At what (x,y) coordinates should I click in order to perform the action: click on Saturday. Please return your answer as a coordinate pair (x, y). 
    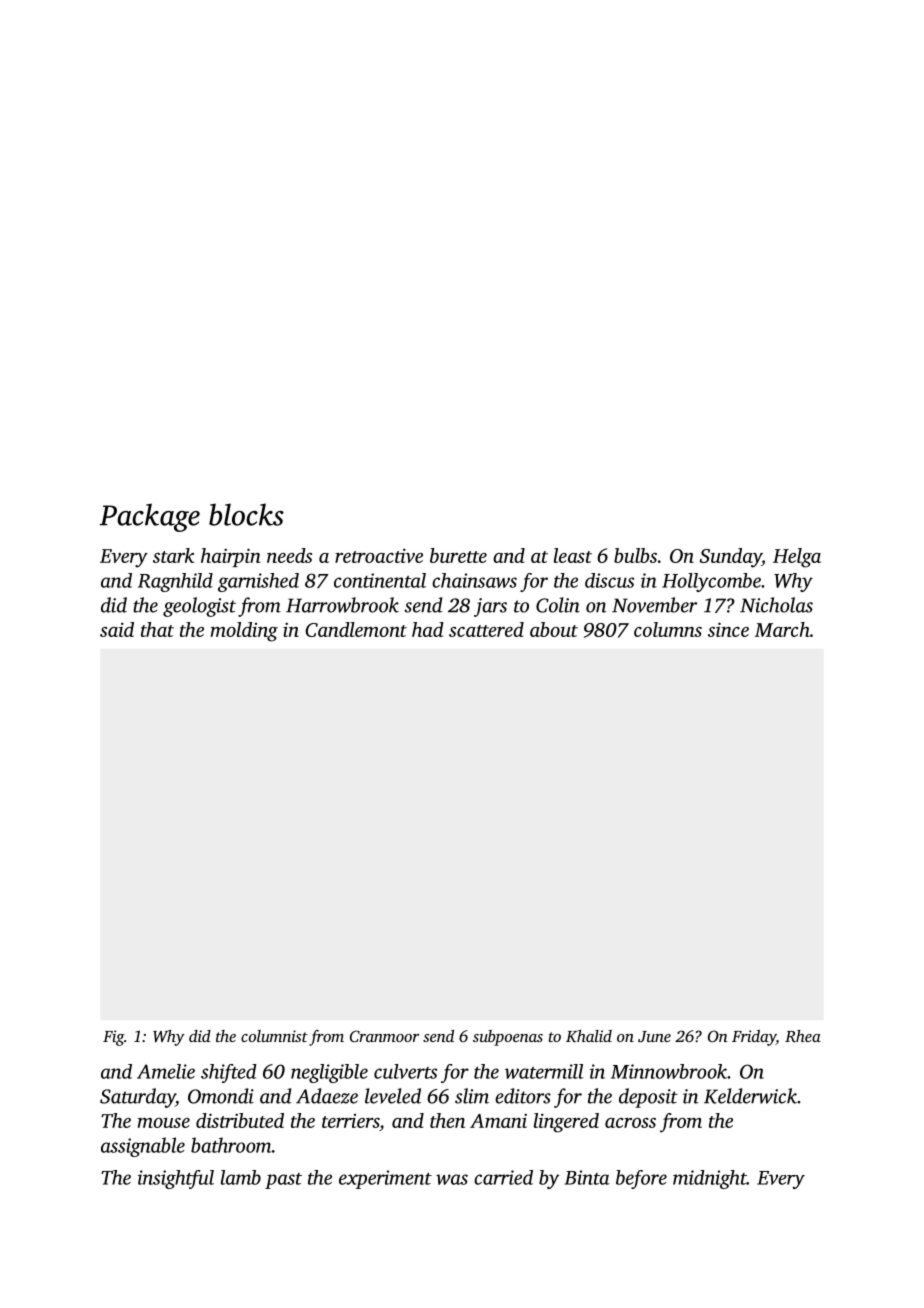
    Looking at the image, I should click on (138, 1098).
